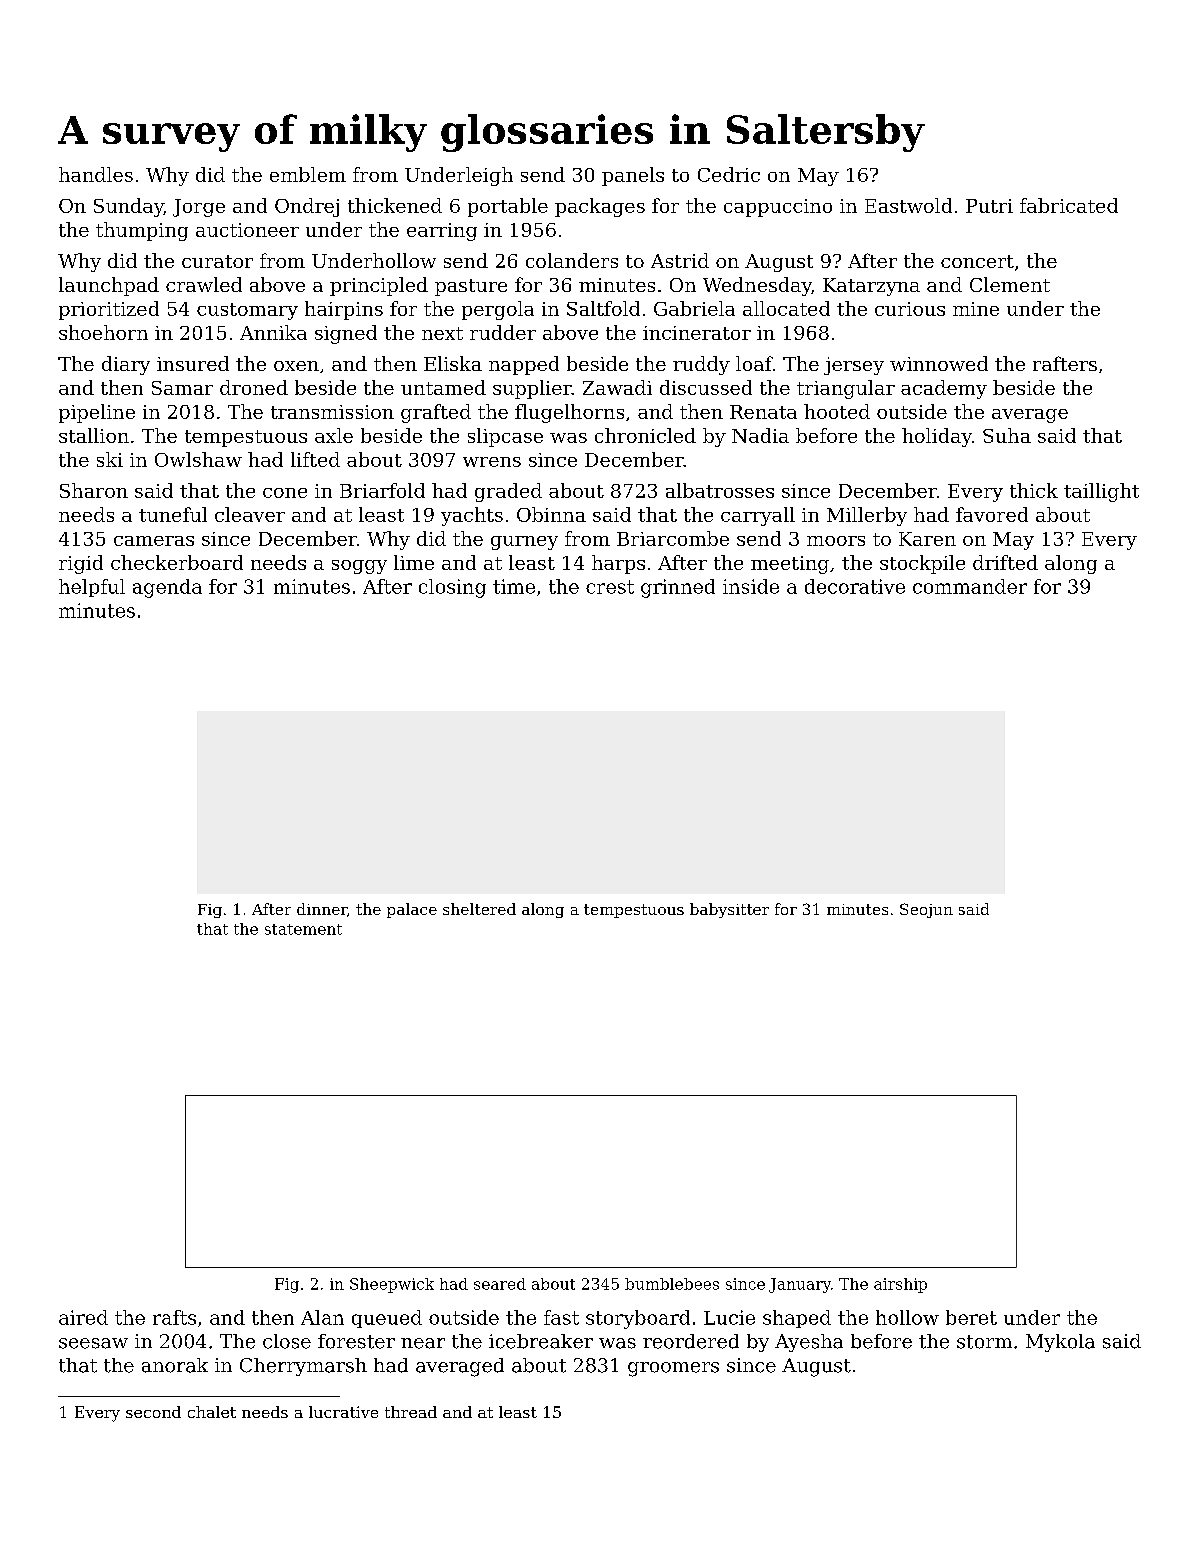 This document has height=1556, width=1202. I want to click on groomers, so click(673, 1369).
